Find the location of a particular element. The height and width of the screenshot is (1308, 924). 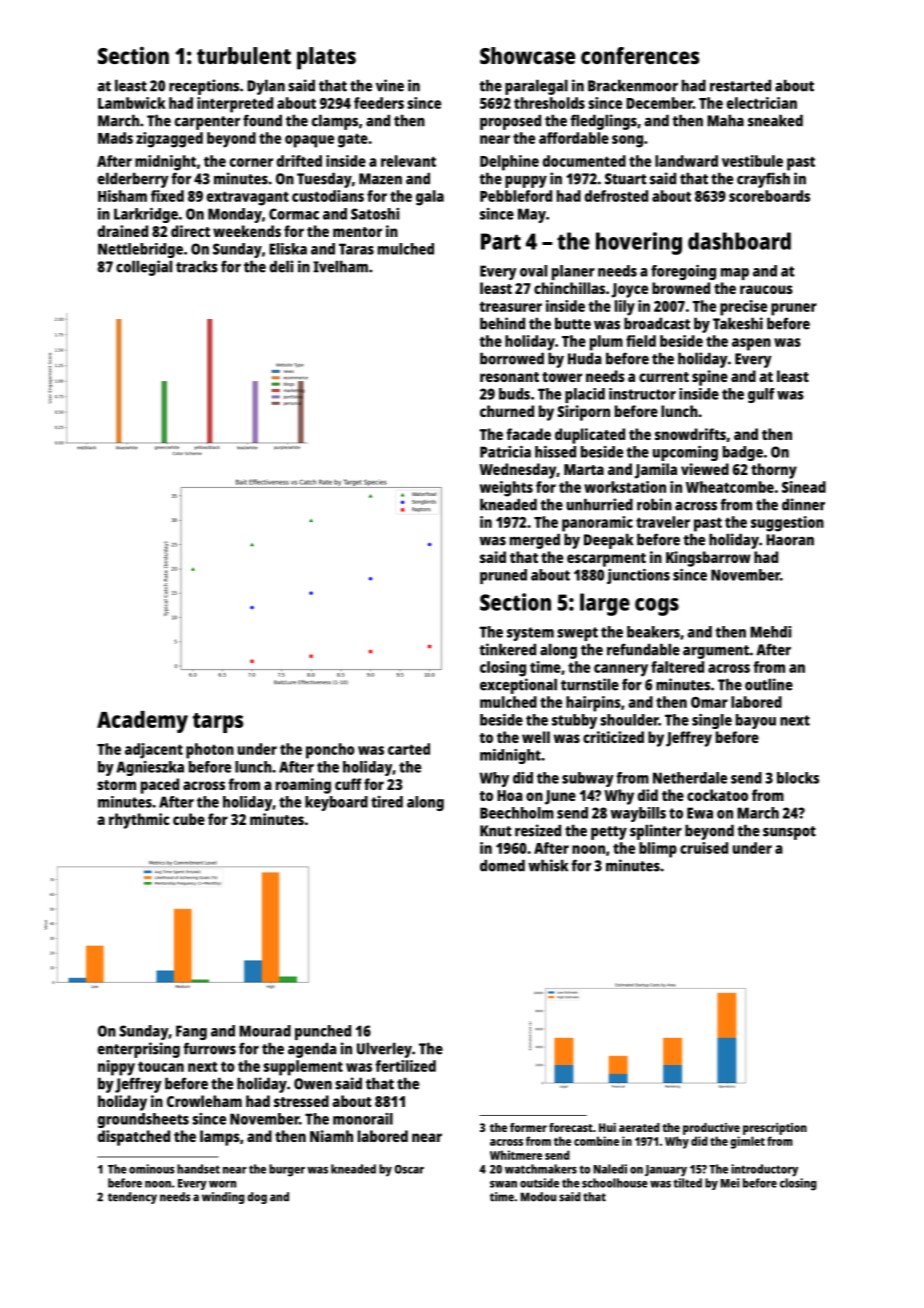

drained is located at coordinates (123, 231).
